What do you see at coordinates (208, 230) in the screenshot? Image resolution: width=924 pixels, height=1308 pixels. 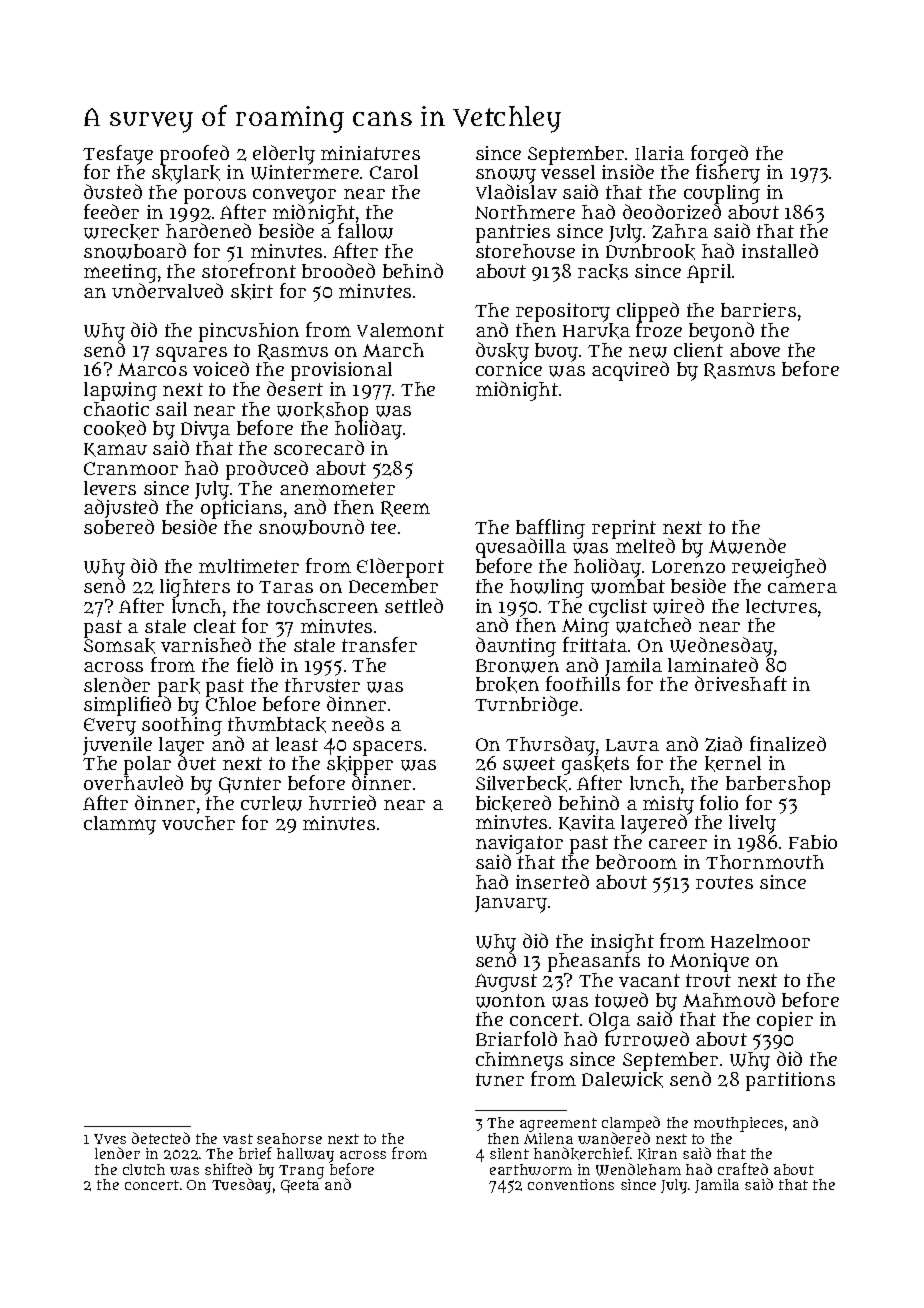 I see `hardened` at bounding box center [208, 230].
